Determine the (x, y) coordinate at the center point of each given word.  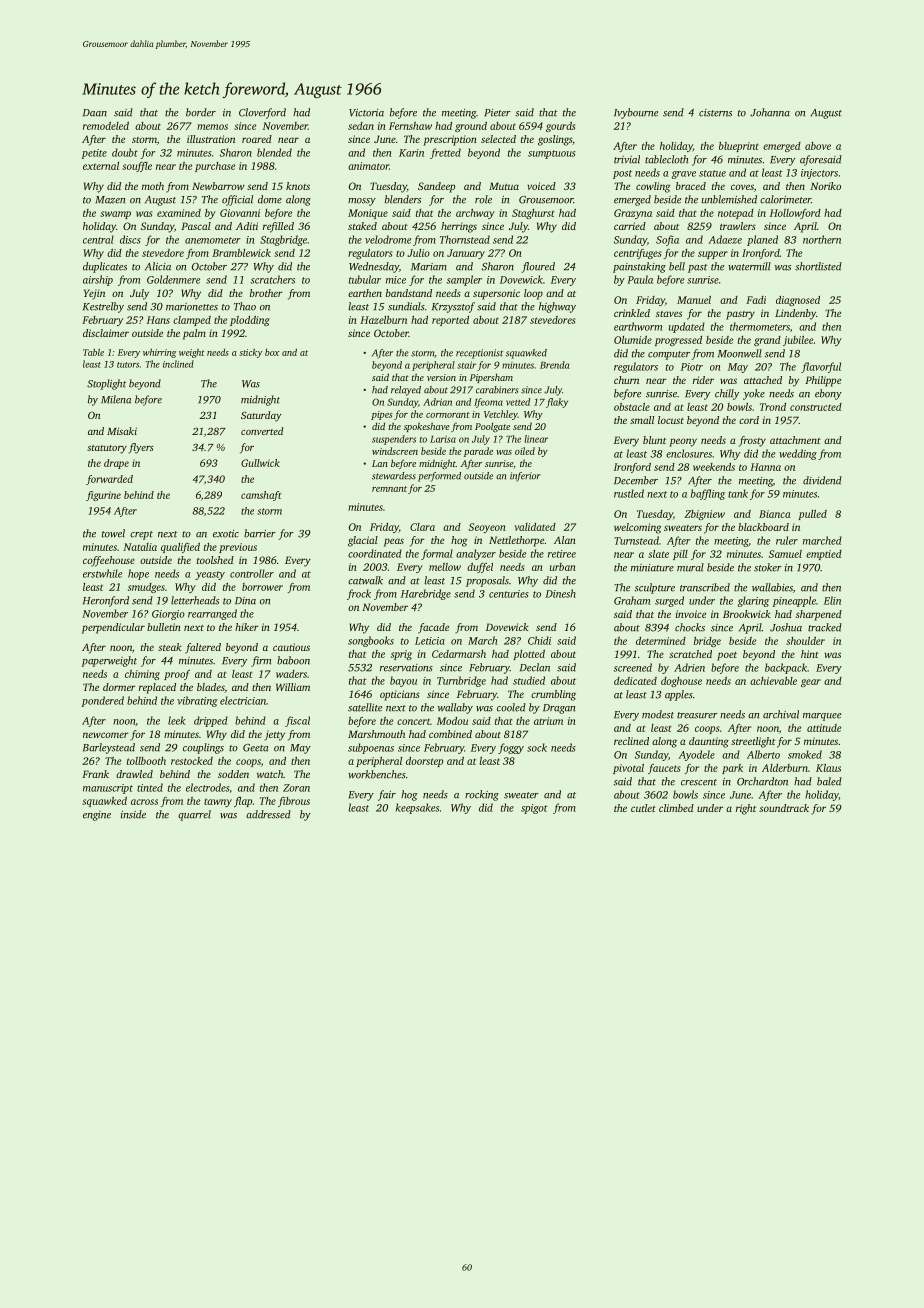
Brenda (554, 365)
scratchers (273, 279)
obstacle (632, 407)
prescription (450, 140)
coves (742, 187)
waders (291, 674)
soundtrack (784, 808)
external (101, 166)
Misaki (122, 431)
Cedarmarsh (459, 654)
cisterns (715, 113)
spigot (534, 809)
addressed (268, 814)
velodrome (388, 239)
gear (811, 683)
